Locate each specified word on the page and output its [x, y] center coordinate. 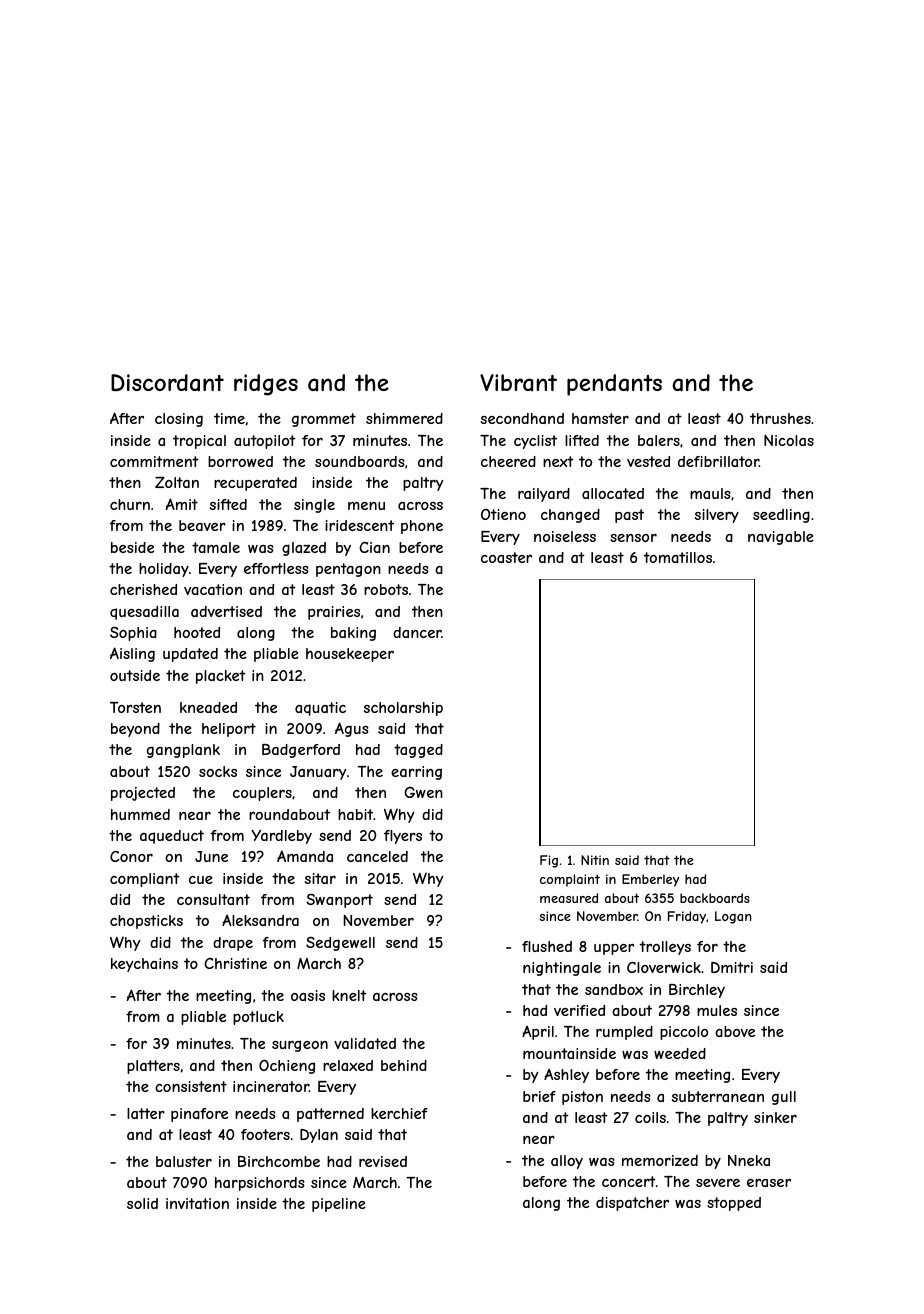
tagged [418, 751]
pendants [614, 385]
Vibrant [518, 383]
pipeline [339, 1205]
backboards [715, 898]
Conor [131, 856]
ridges [266, 385]
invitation [197, 1203]
